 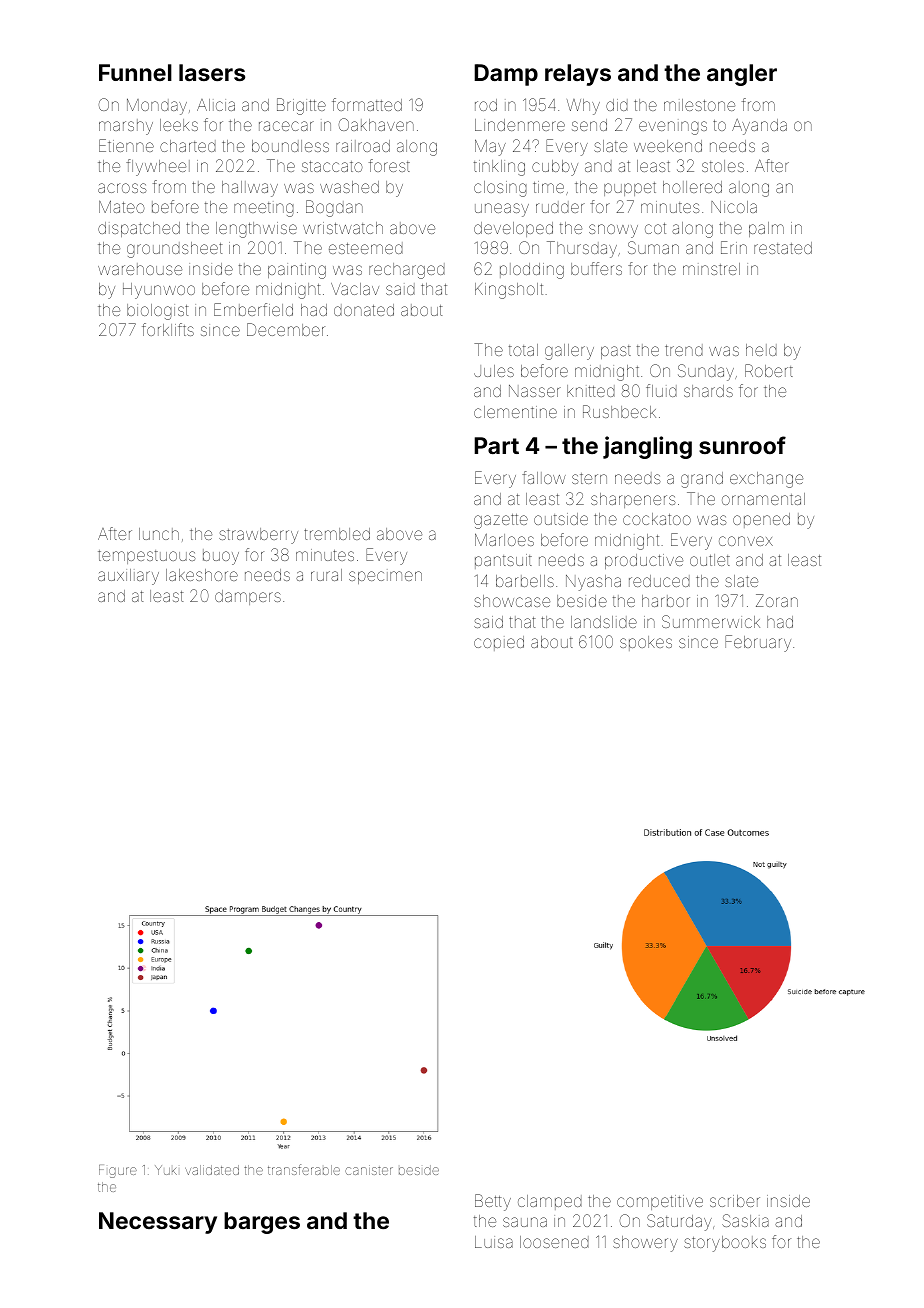 I want to click on copied, so click(x=499, y=643).
